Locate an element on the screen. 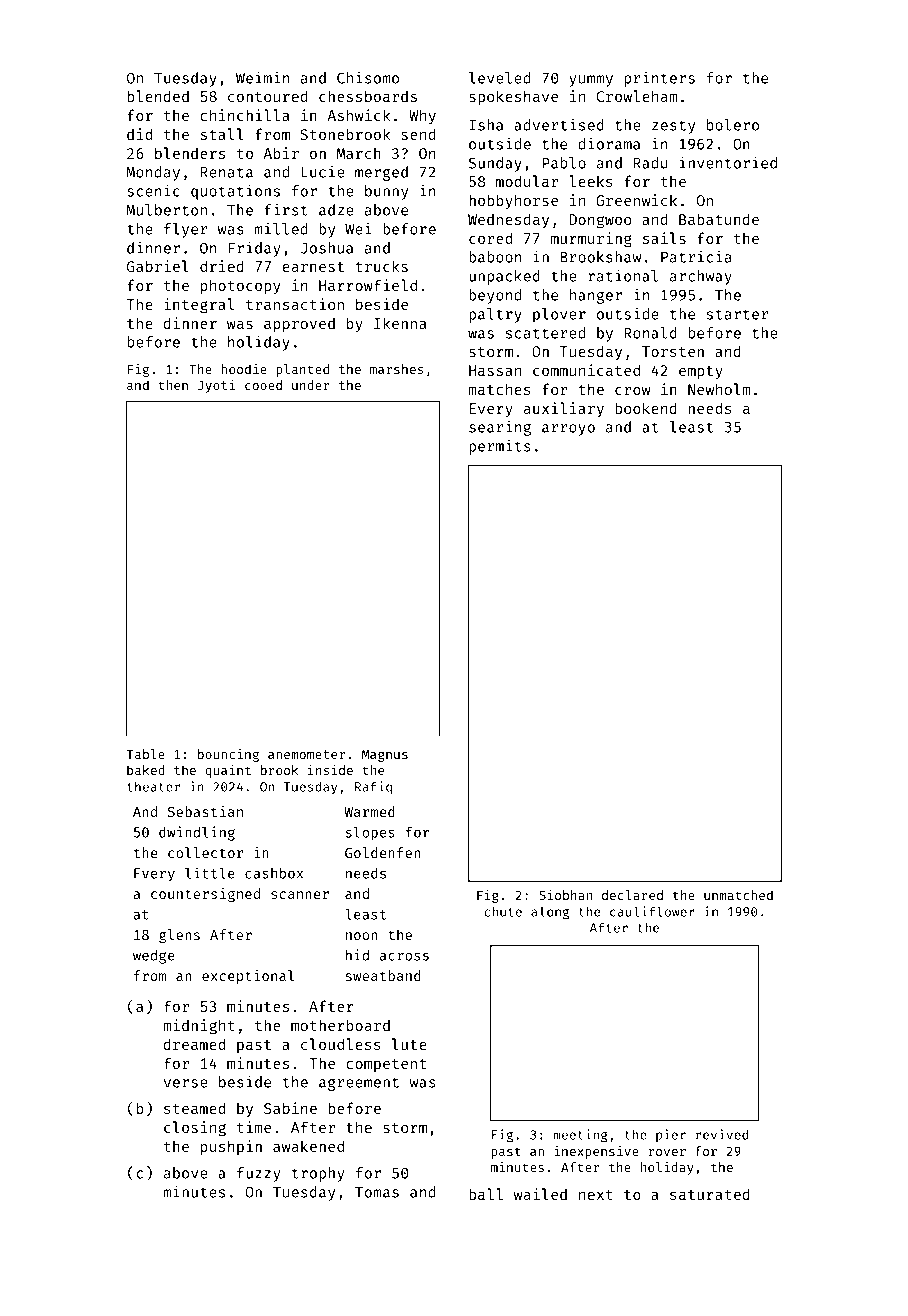 This screenshot has width=908, height=1316. Newholm is located at coordinates (719, 389).
